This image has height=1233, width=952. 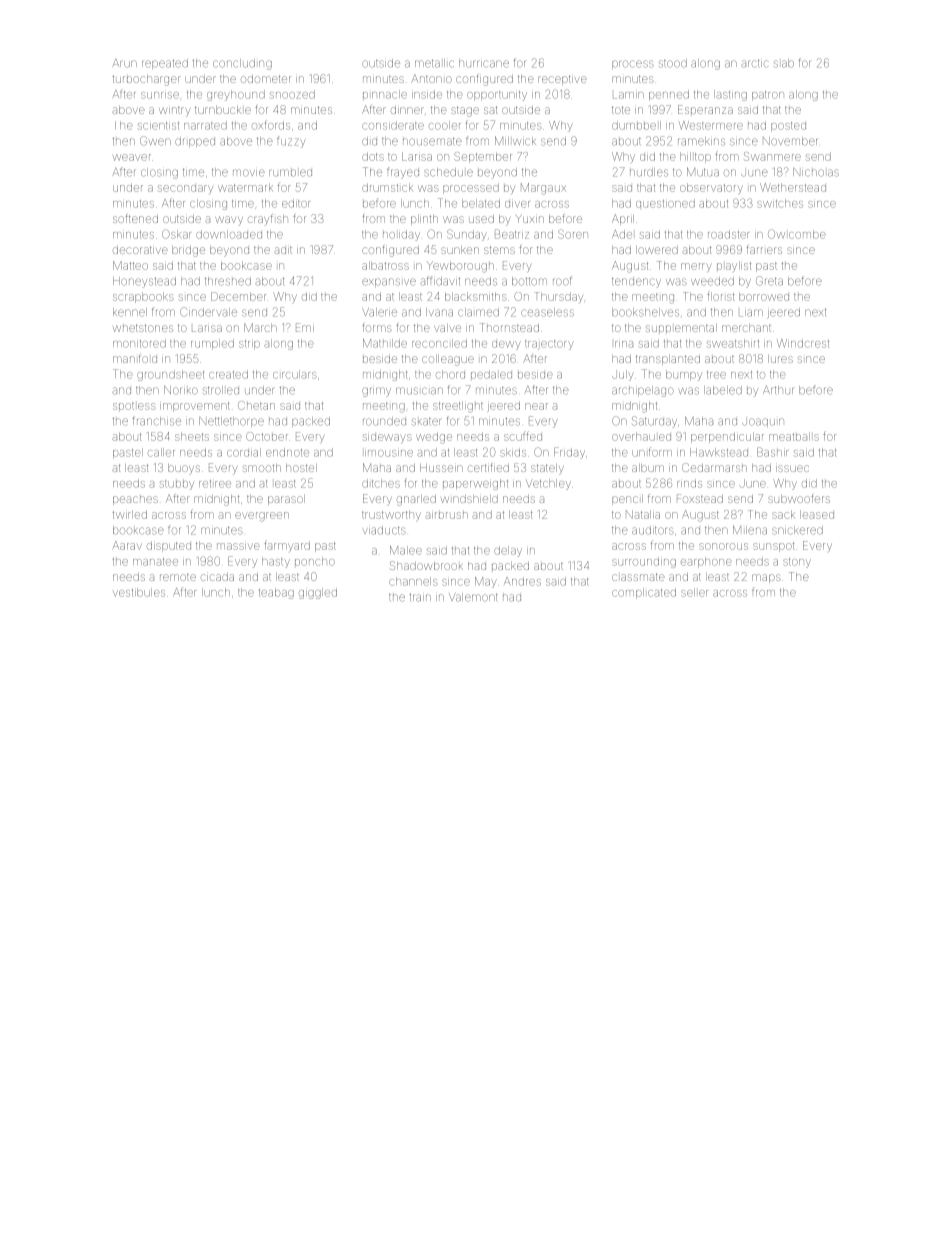 I want to click on Shadowbrook, so click(x=426, y=565).
